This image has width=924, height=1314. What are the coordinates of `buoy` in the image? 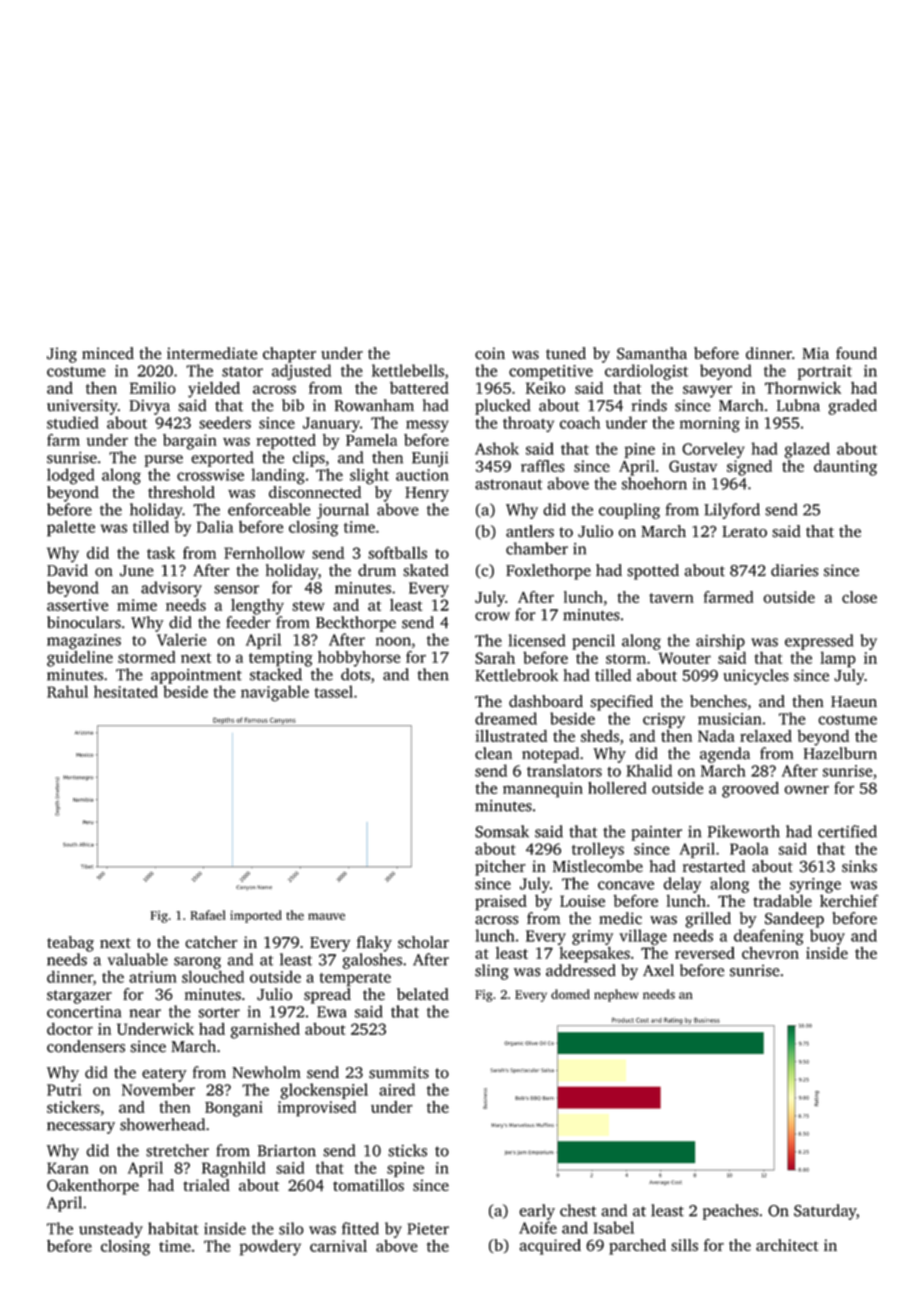 It's located at (827, 937).
